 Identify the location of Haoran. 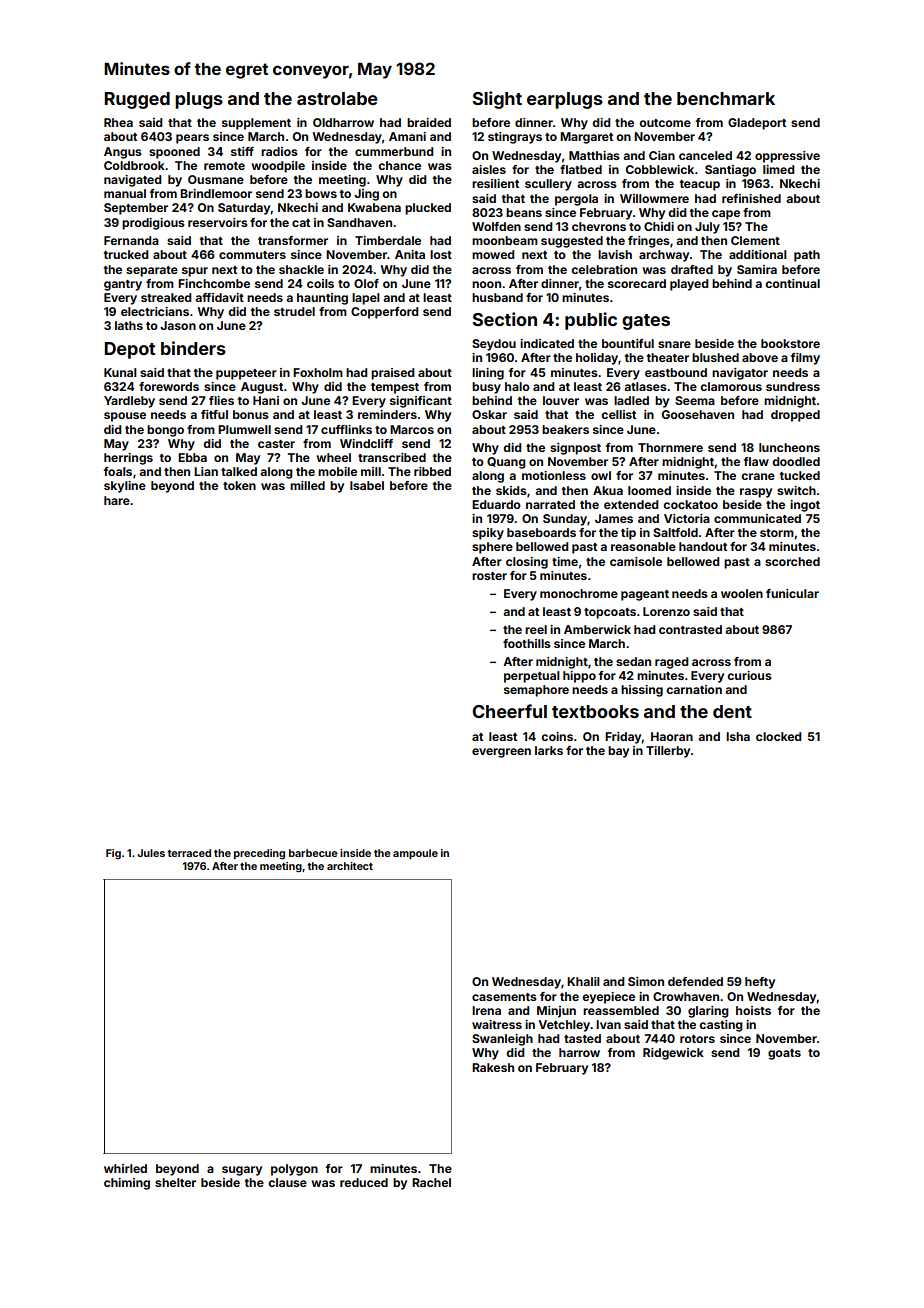
(672, 736).
